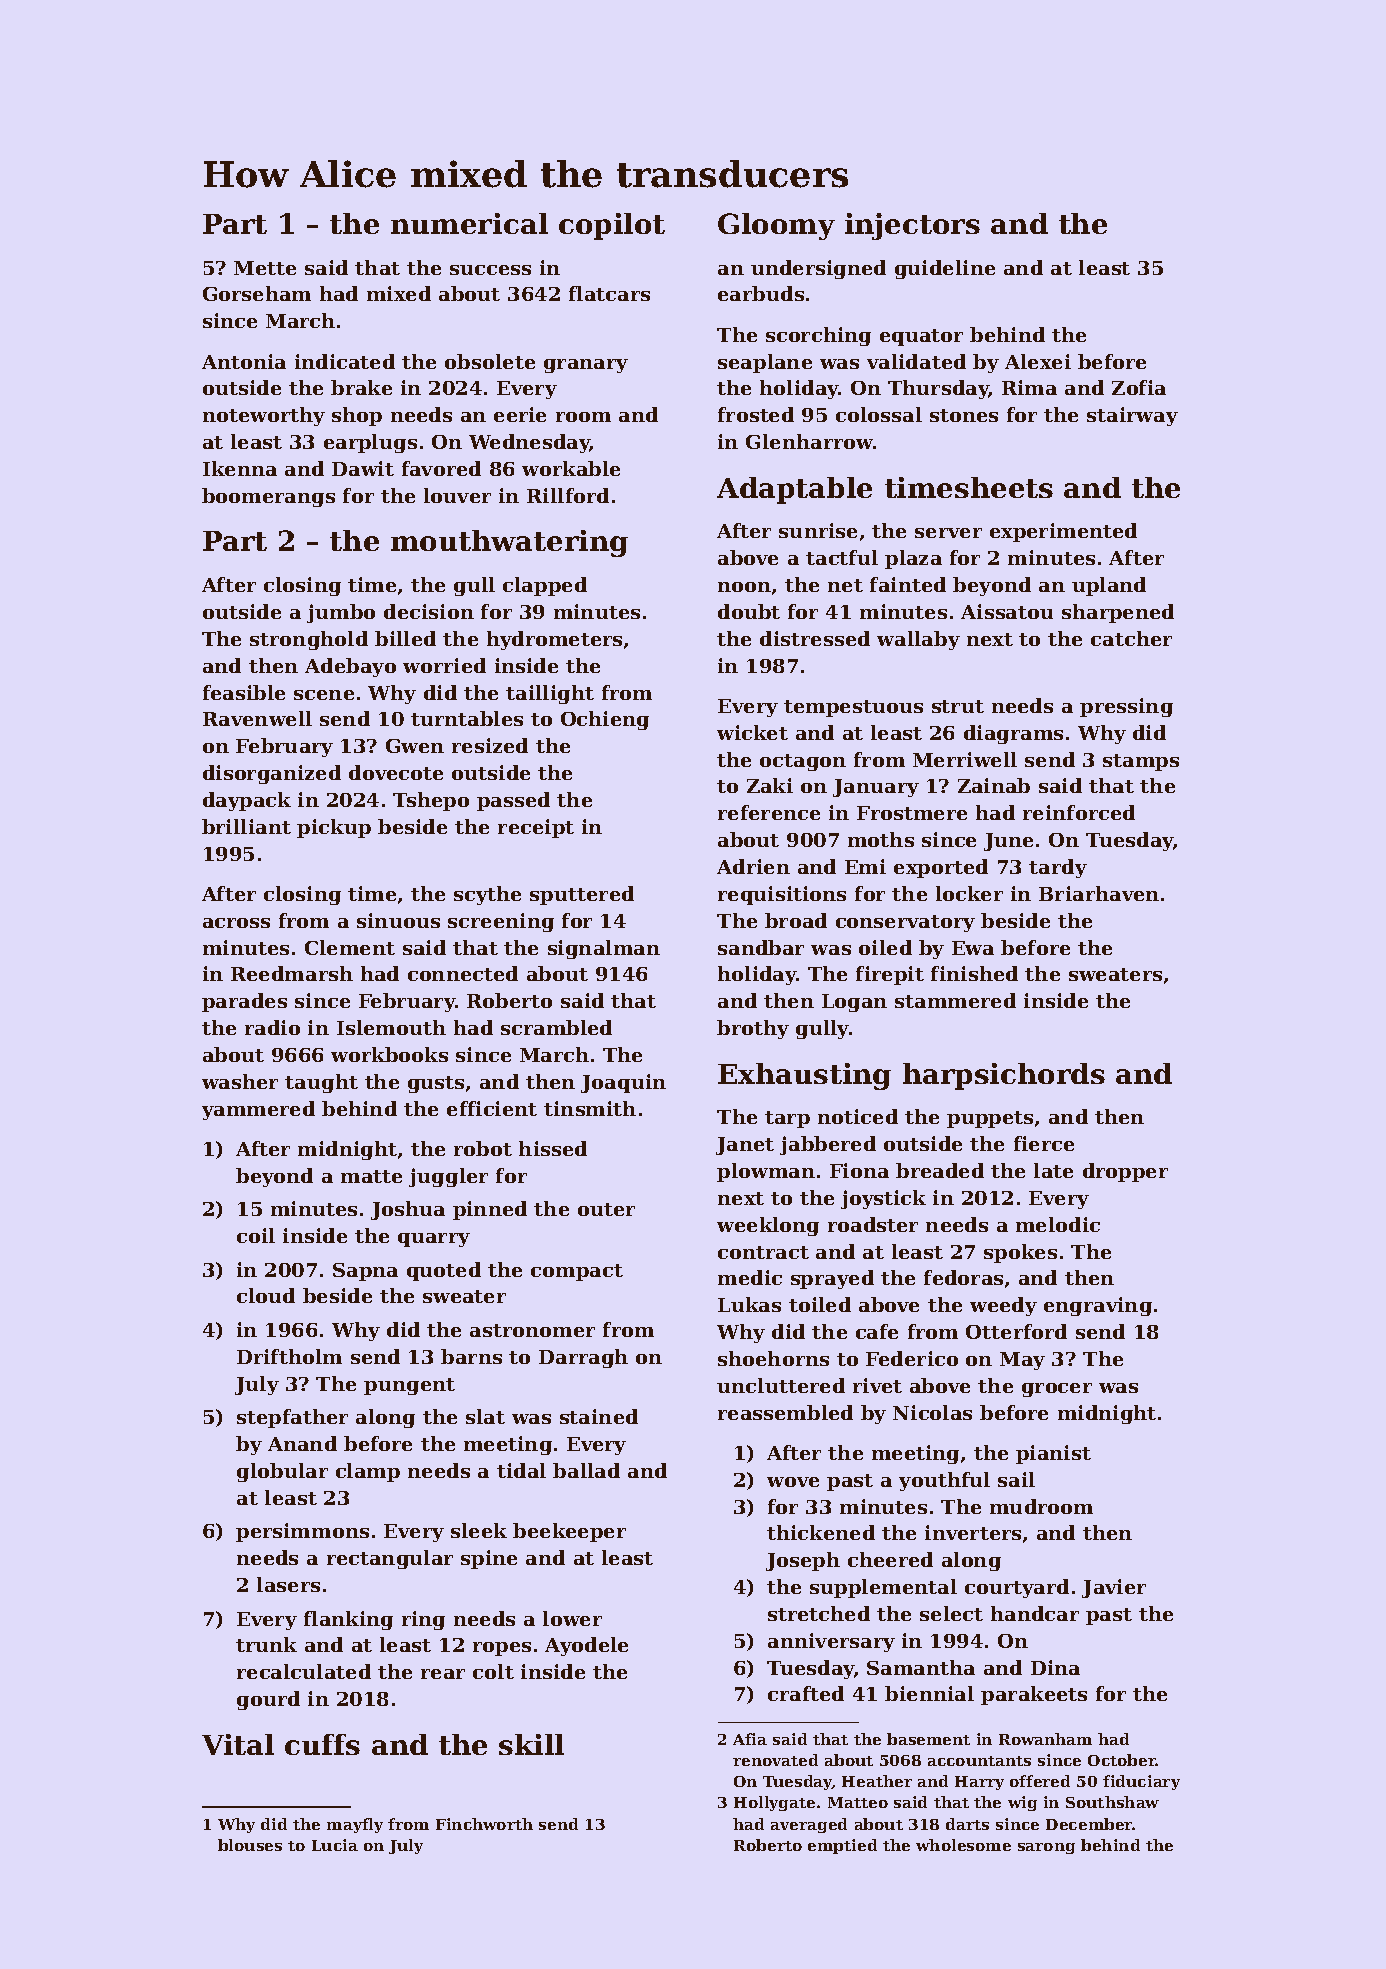  I want to click on engraving, so click(1098, 1306).
